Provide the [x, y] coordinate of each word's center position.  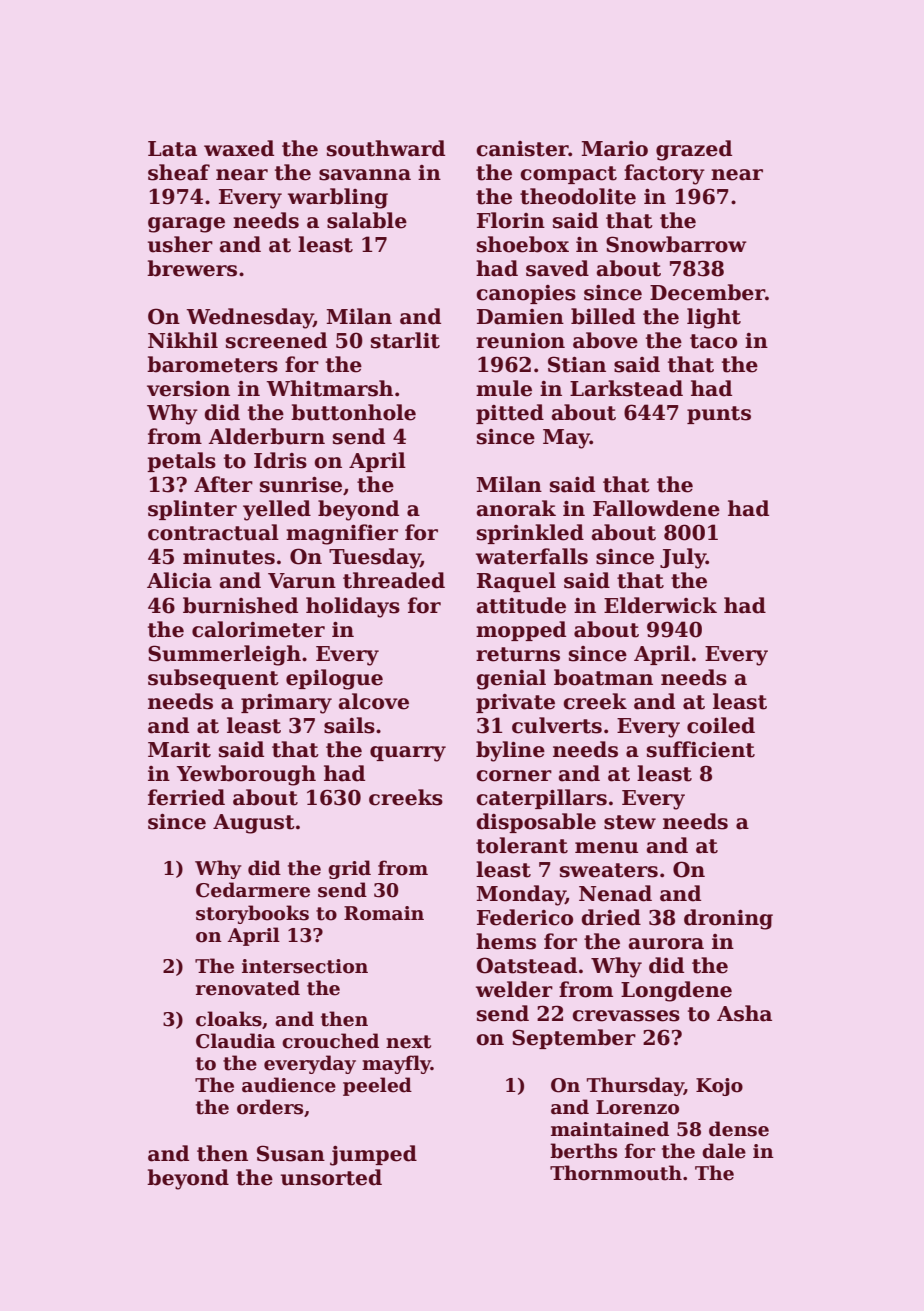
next [408, 1042]
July [683, 558]
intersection [305, 966]
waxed [239, 148]
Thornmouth [616, 1173]
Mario [615, 149]
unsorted [331, 1177]
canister [522, 149]
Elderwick [660, 605]
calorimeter [258, 629]
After [223, 484]
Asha [744, 1013]
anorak [516, 508]
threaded [394, 580]
